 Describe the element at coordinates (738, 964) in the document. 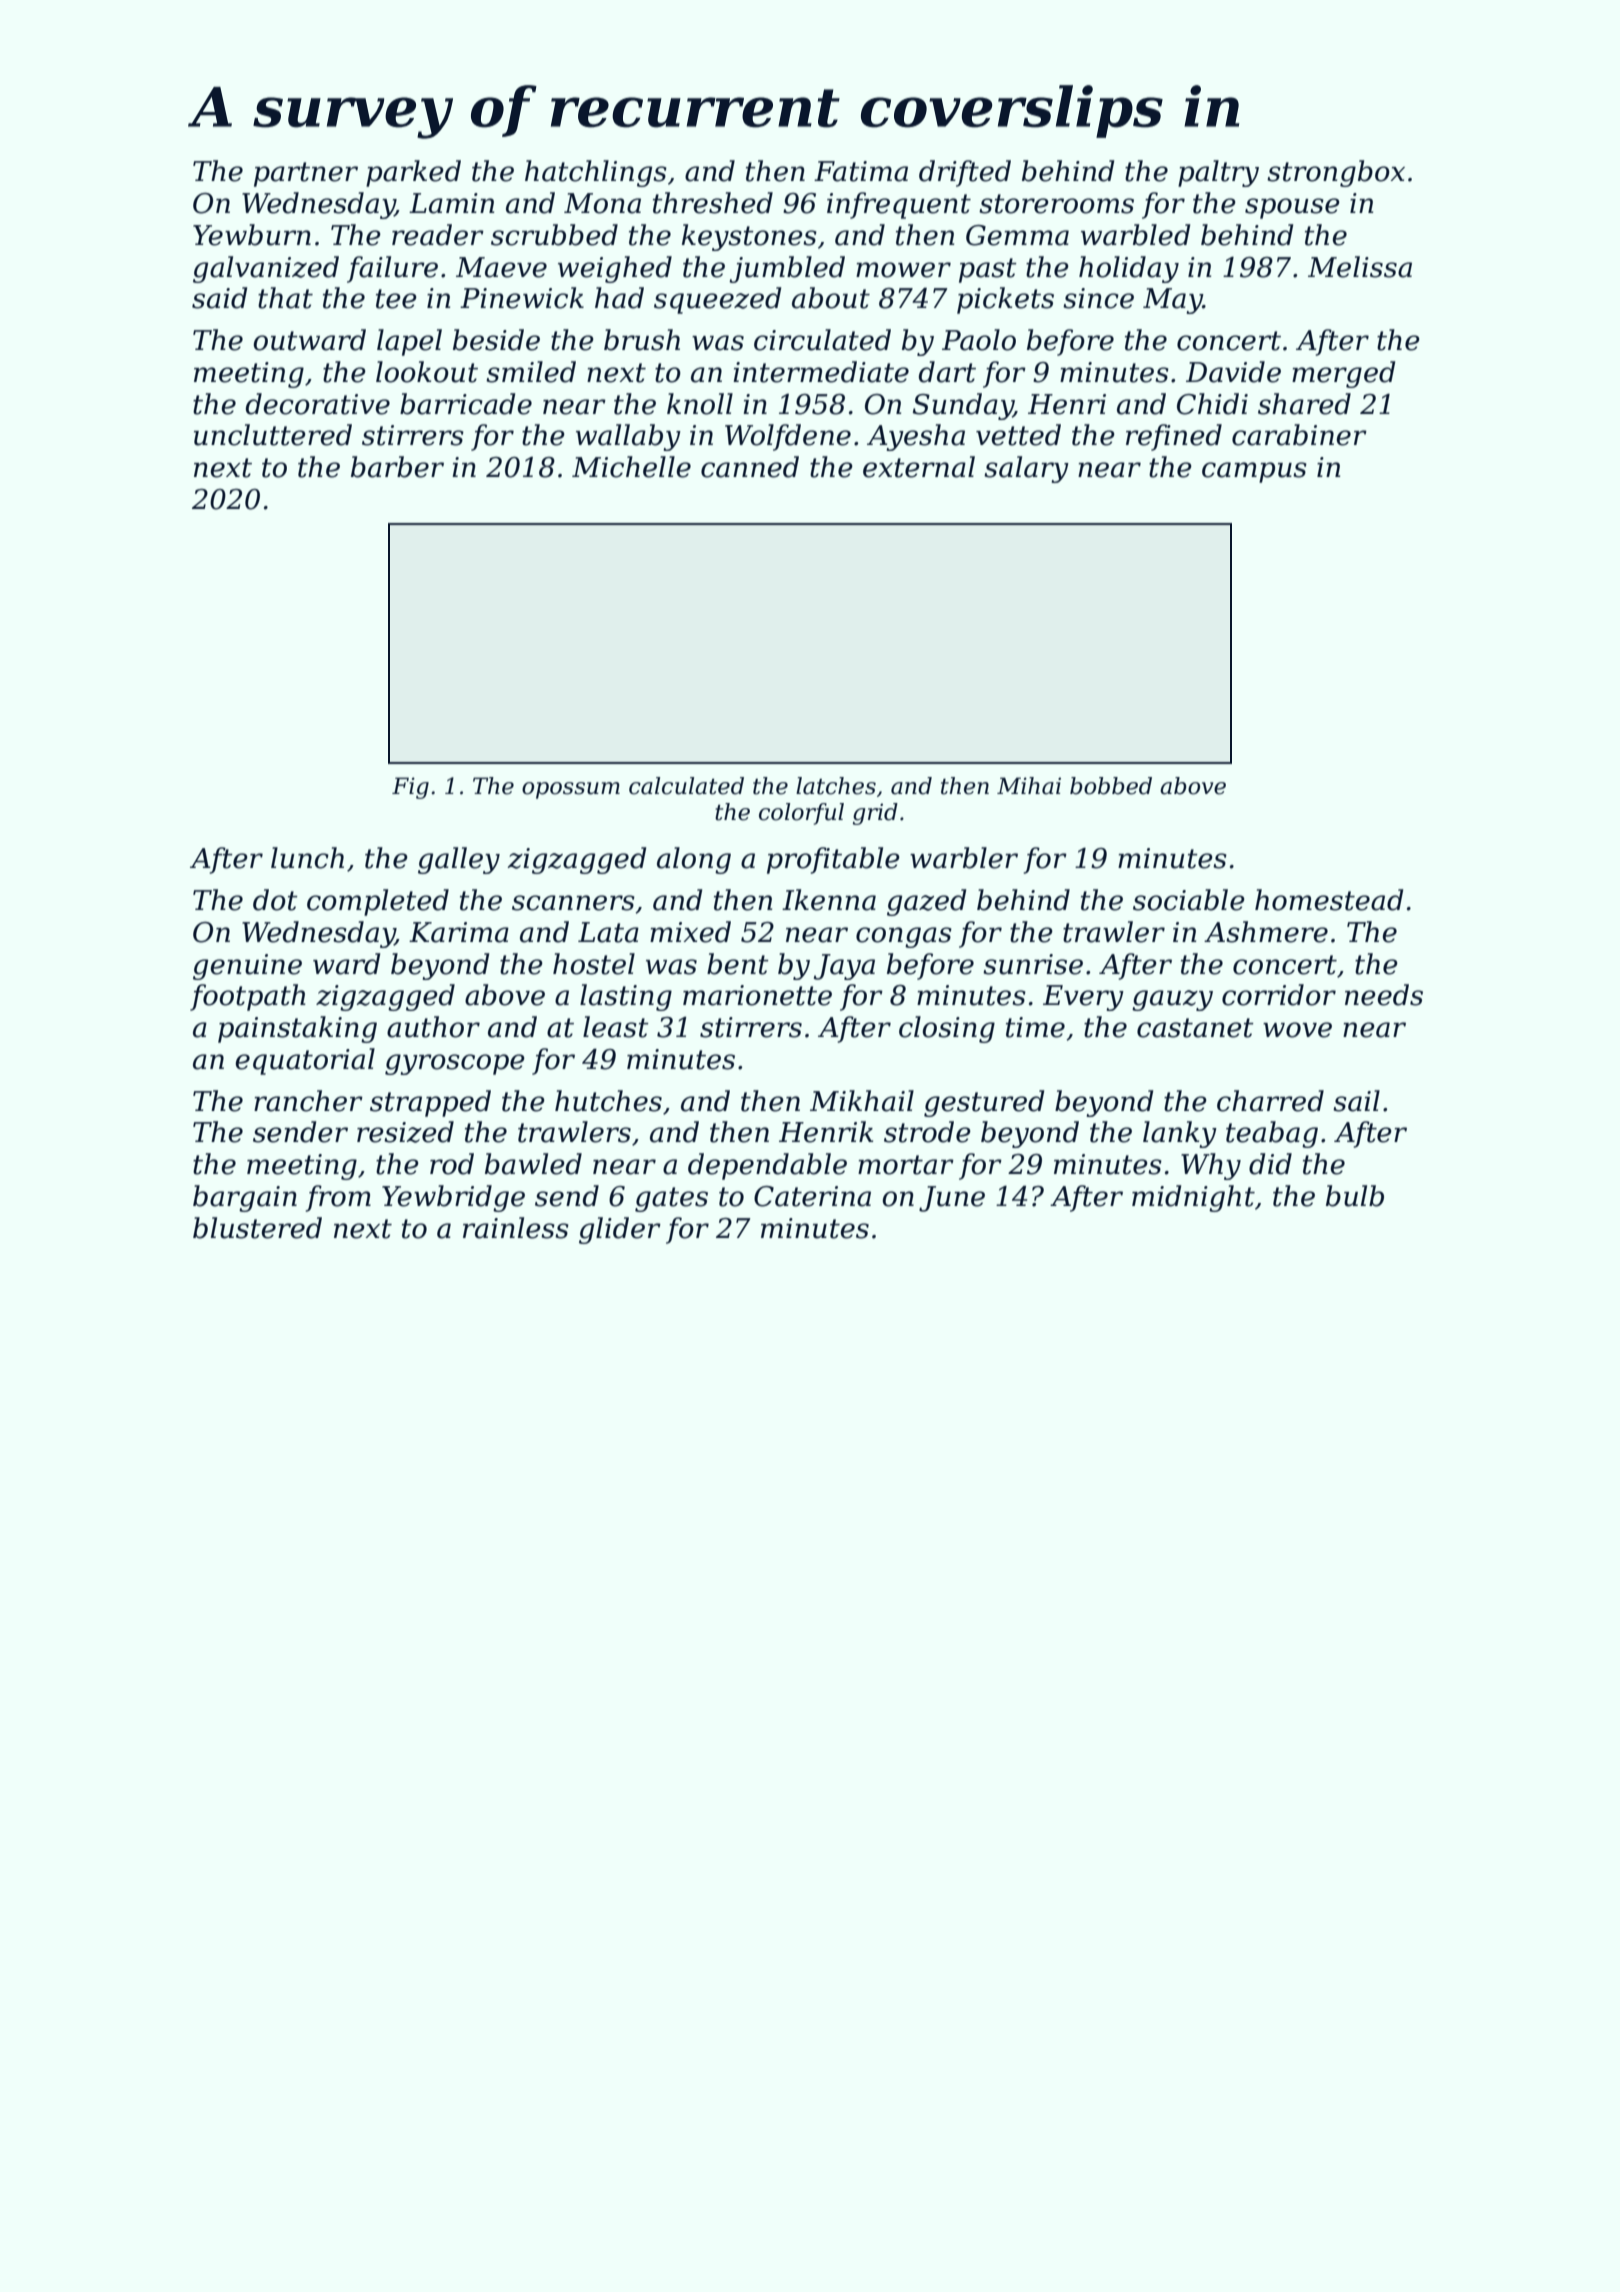

I see `bent` at that location.
